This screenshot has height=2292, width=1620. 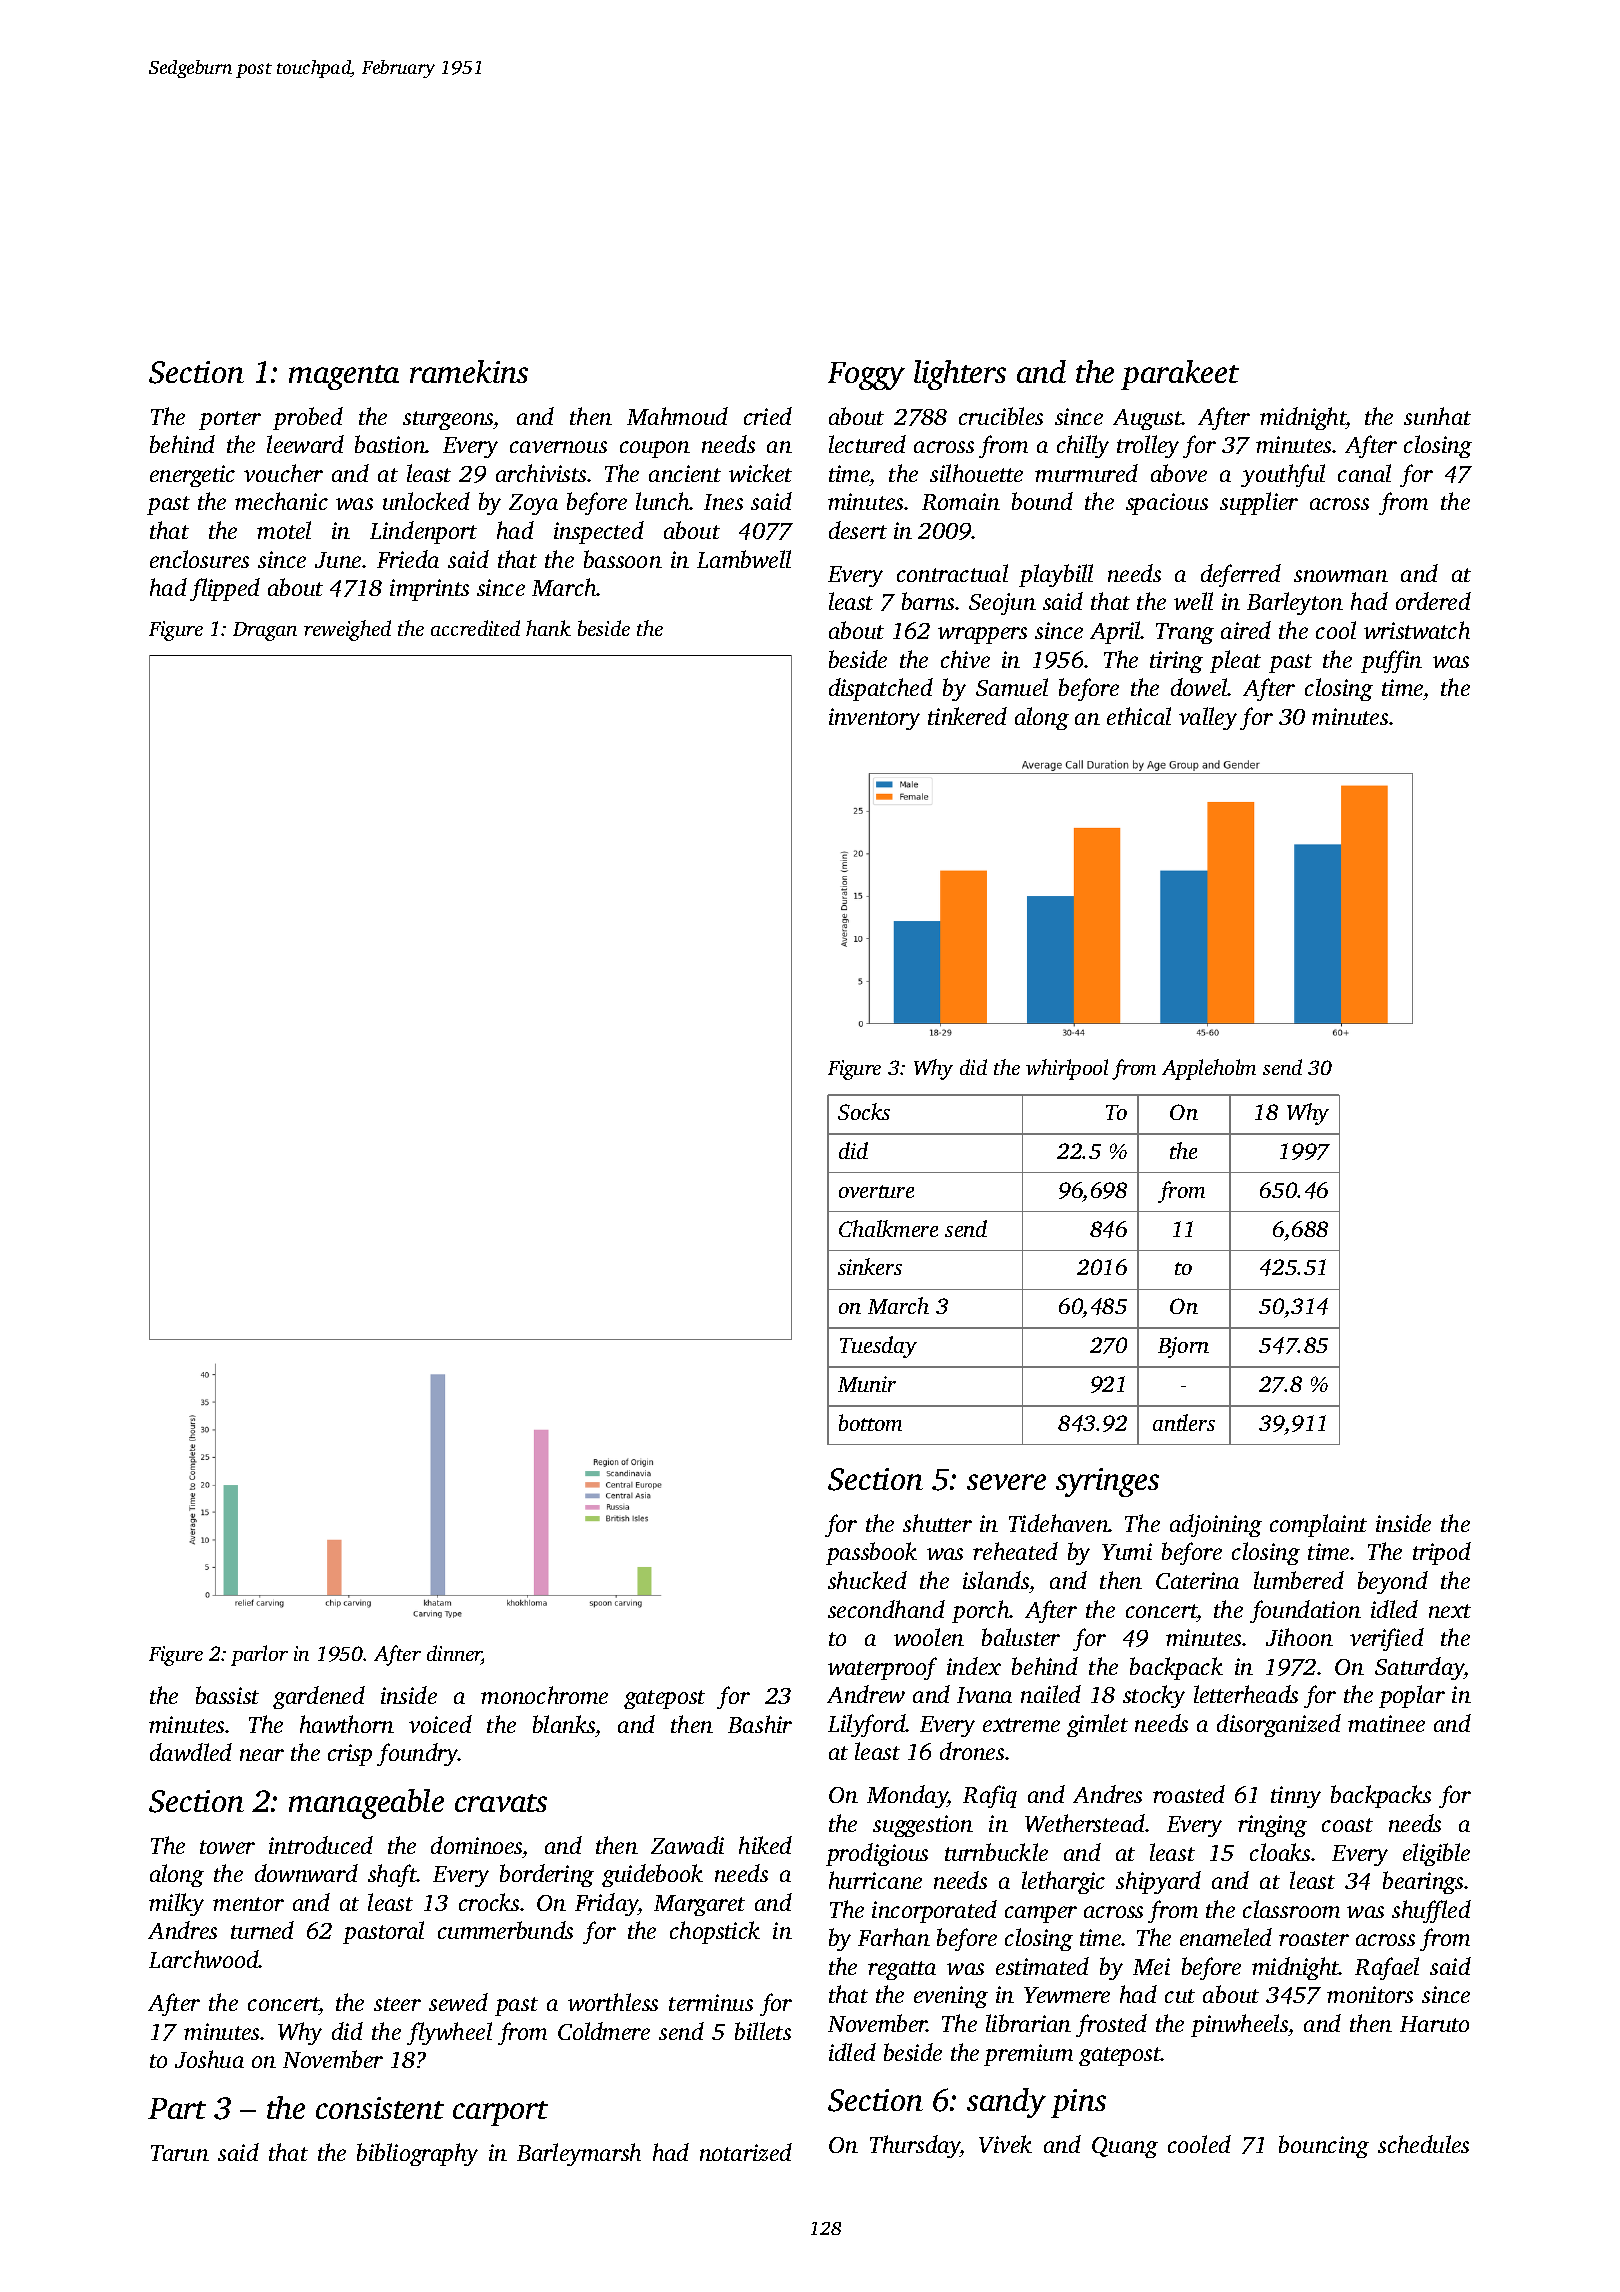 What do you see at coordinates (866, 376) in the screenshot?
I see `Foggy` at bounding box center [866, 376].
